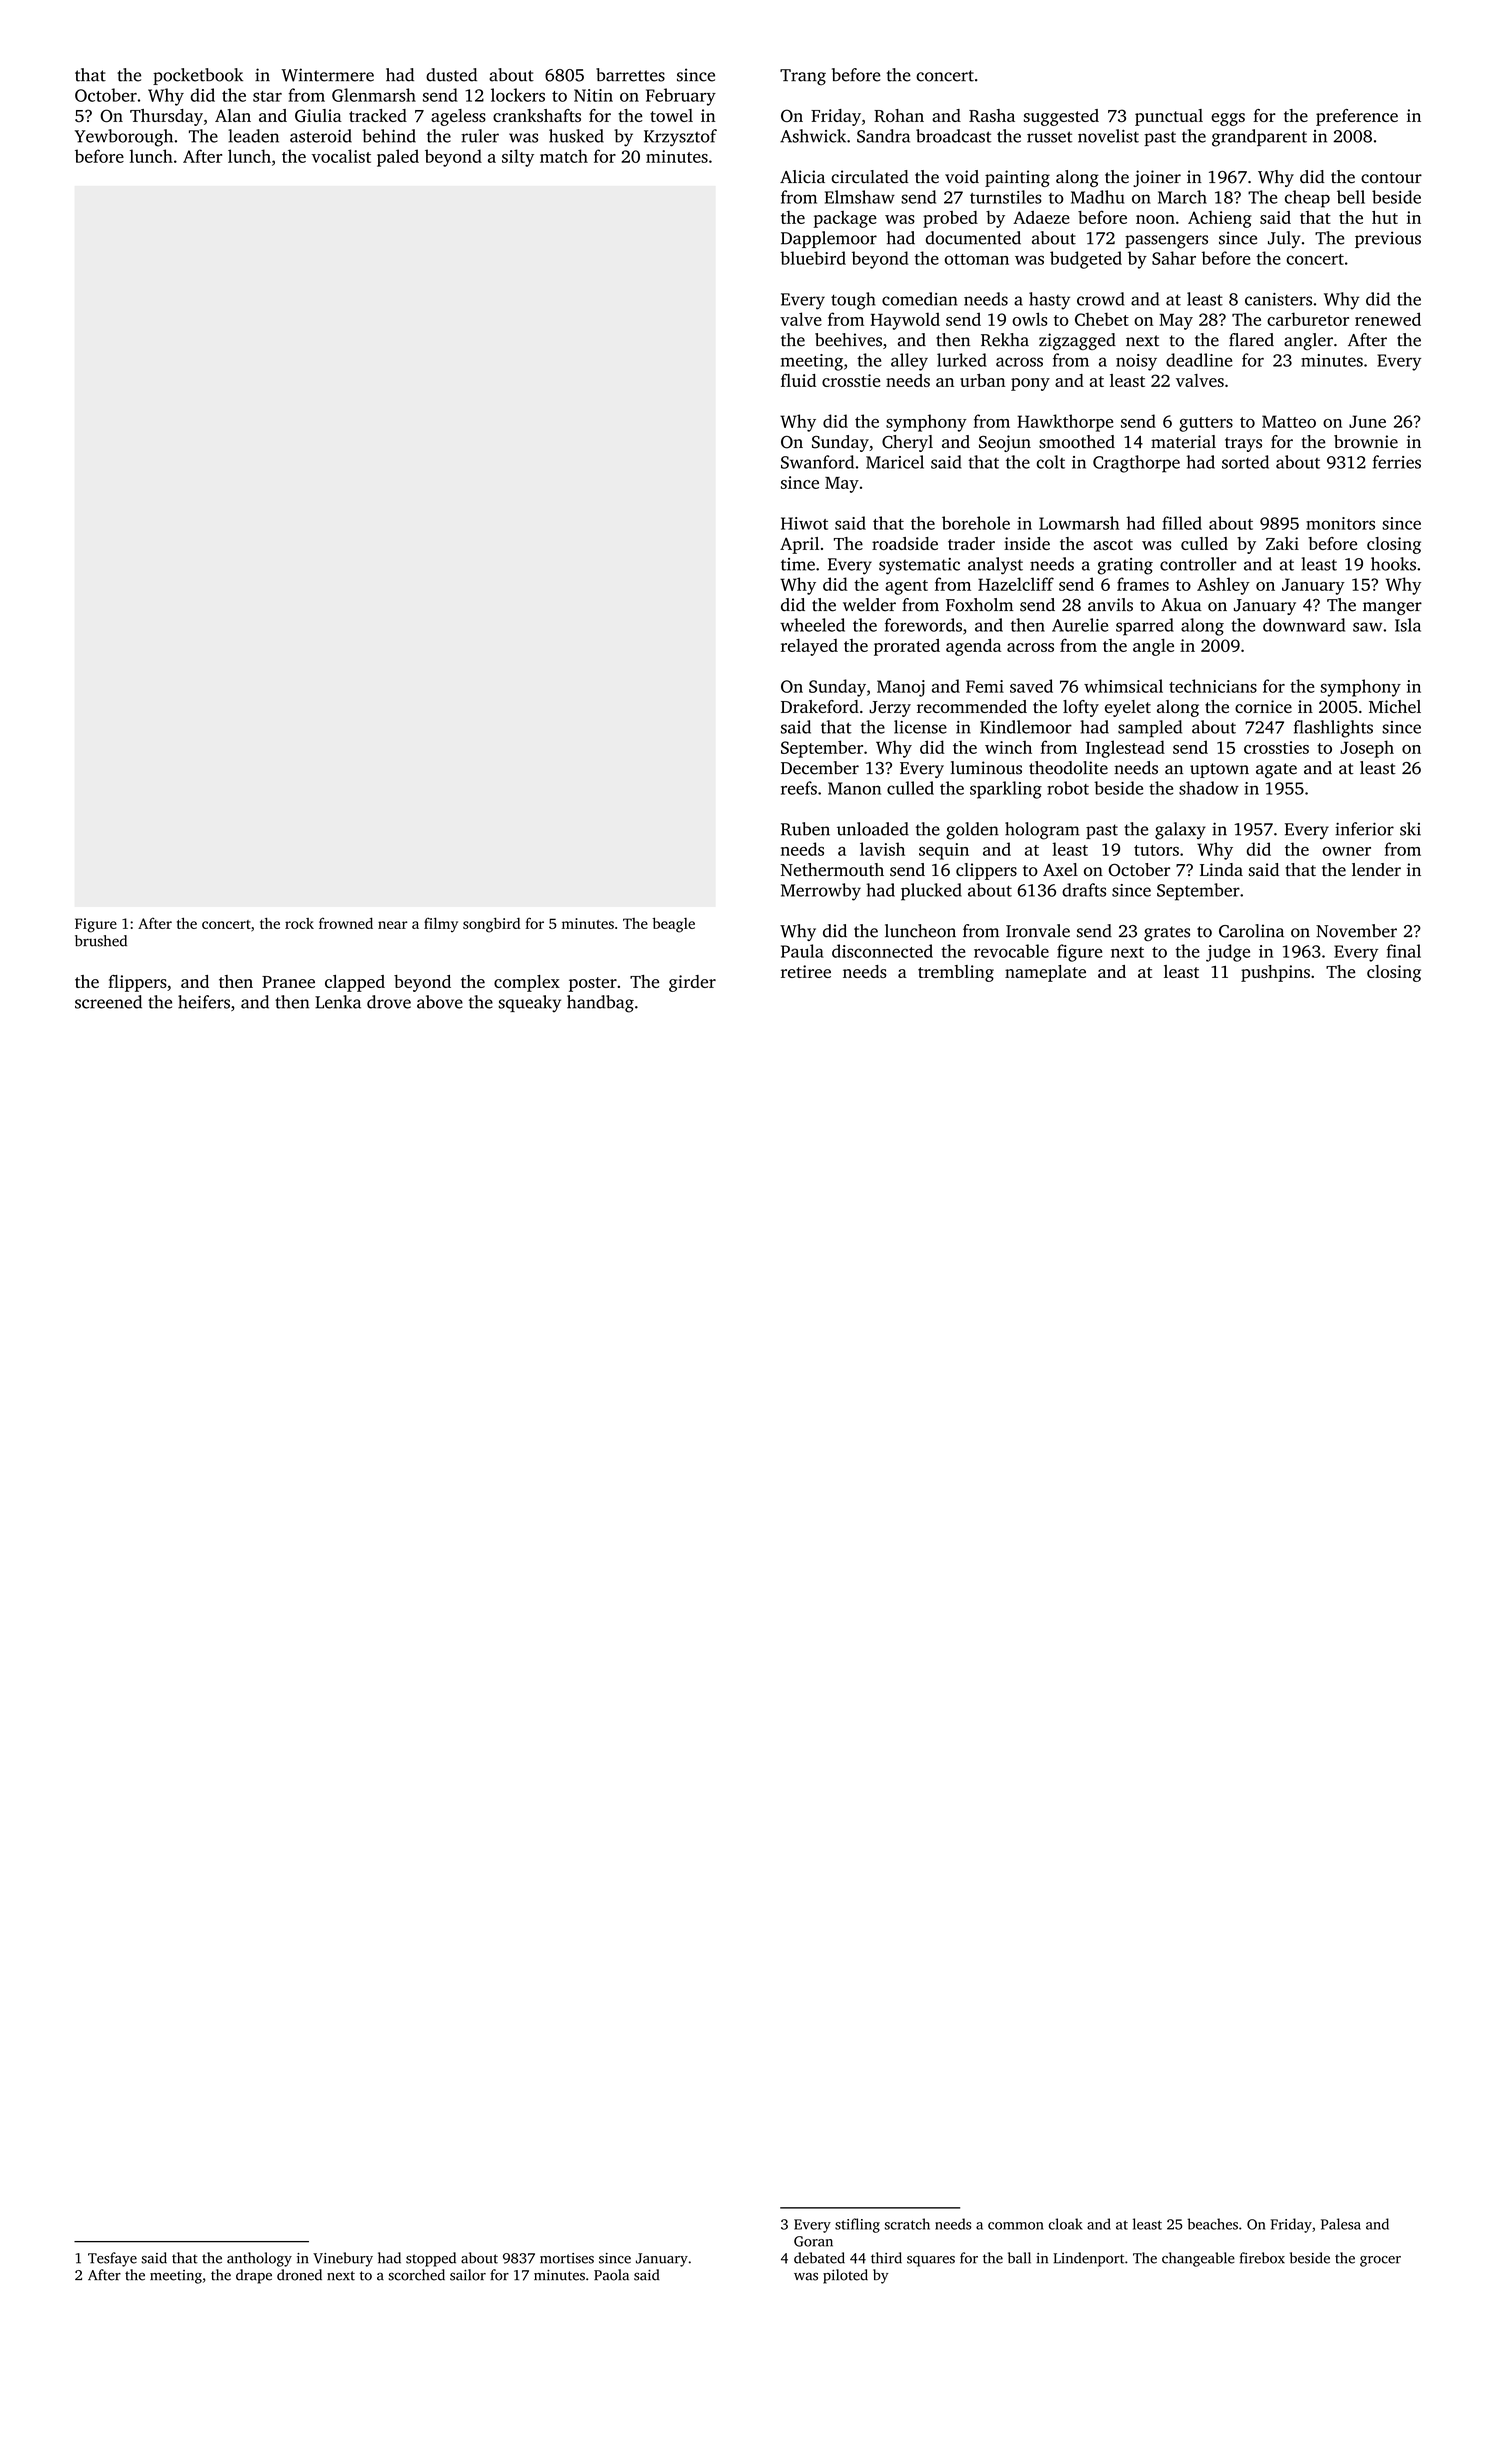 The image size is (1496, 2464). Describe the element at coordinates (1065, 423) in the document. I see `Hawkthorpe` at that location.
